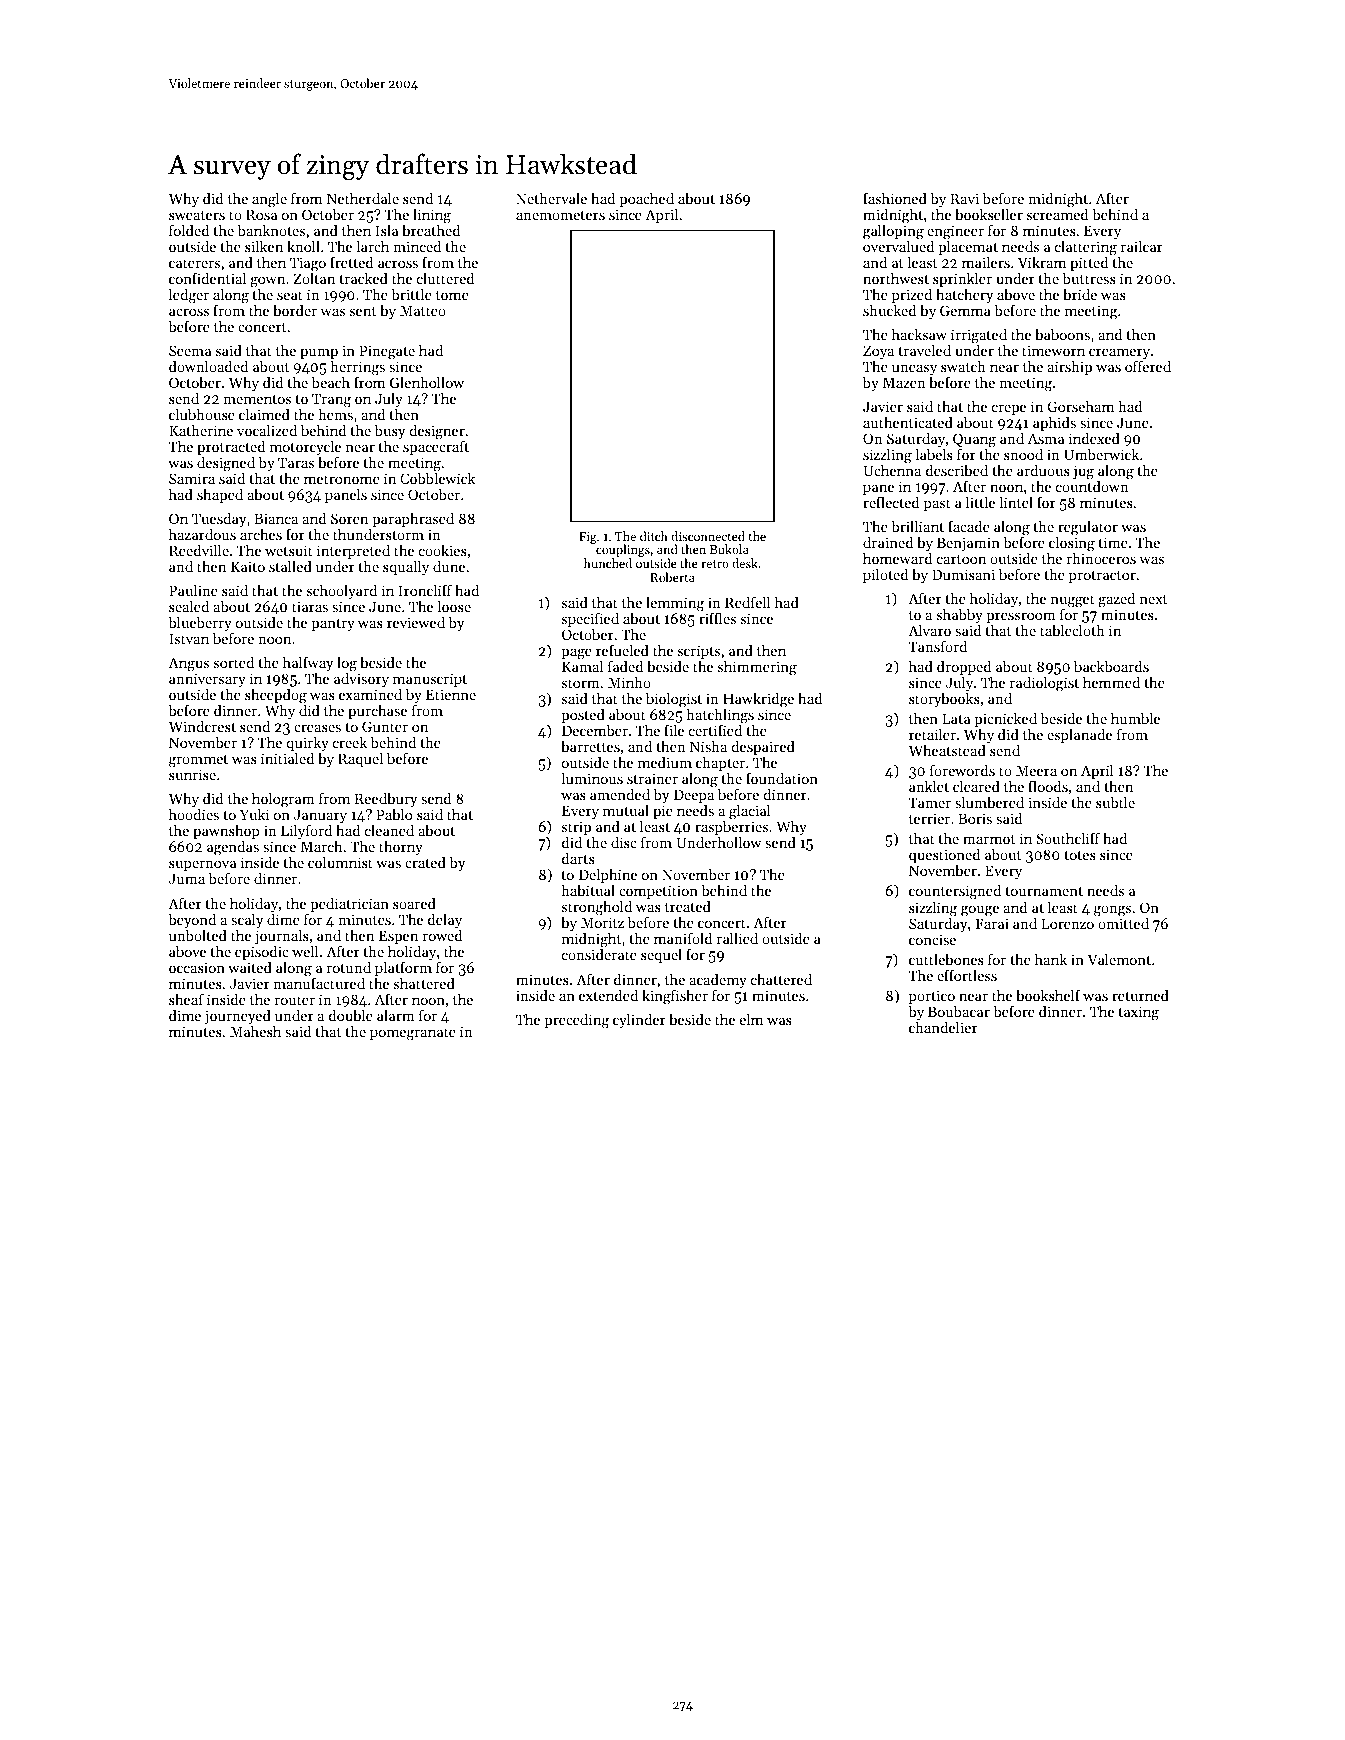 This screenshot has height=1740, width=1345. Describe the element at coordinates (975, 818) in the screenshot. I see `Boris` at that location.
